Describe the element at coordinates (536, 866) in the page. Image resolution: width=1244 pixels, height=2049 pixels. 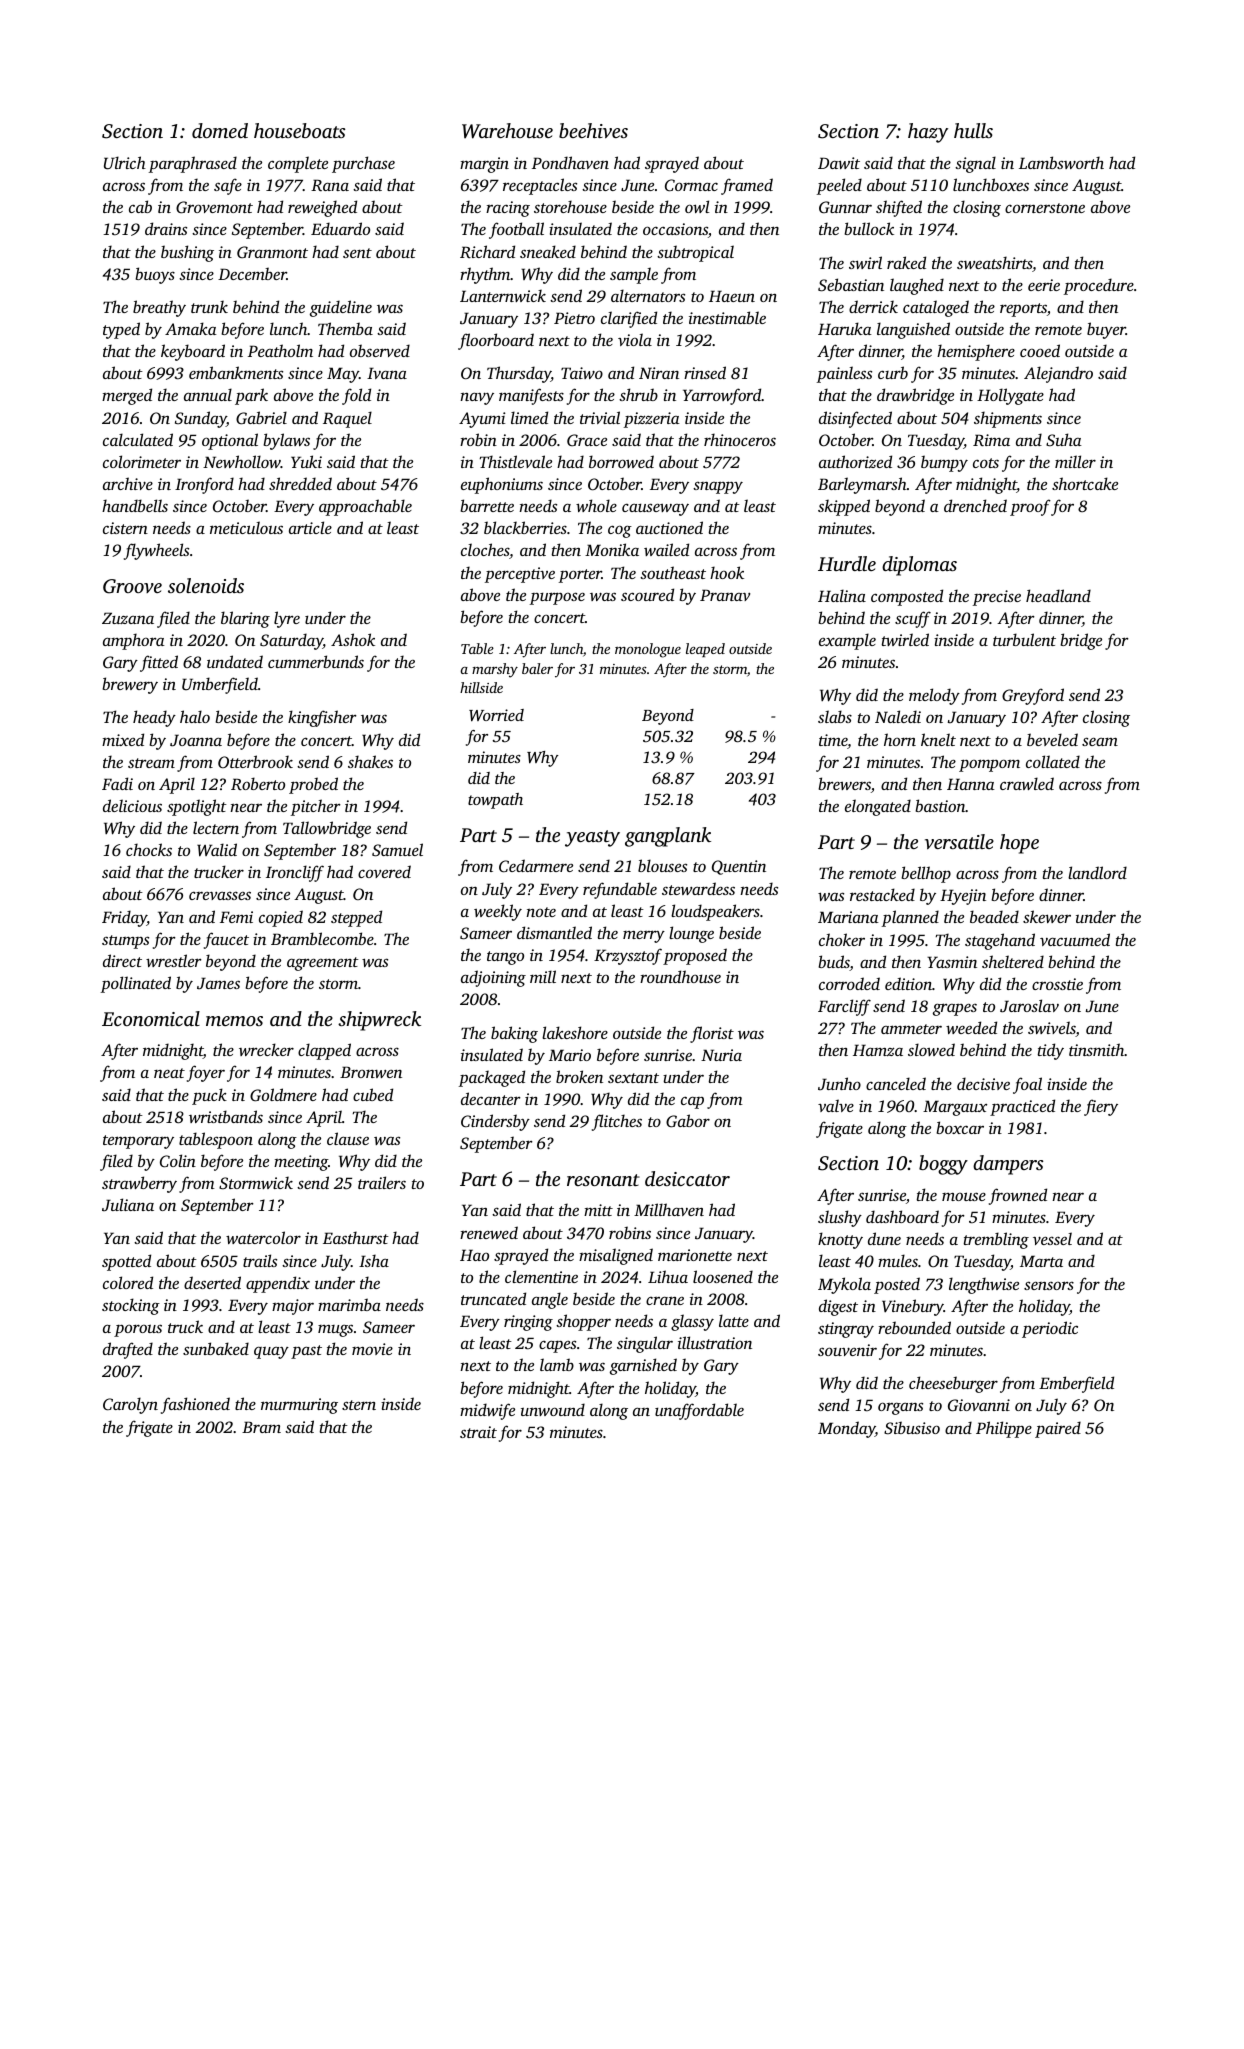
I see `Cedarmere` at that location.
